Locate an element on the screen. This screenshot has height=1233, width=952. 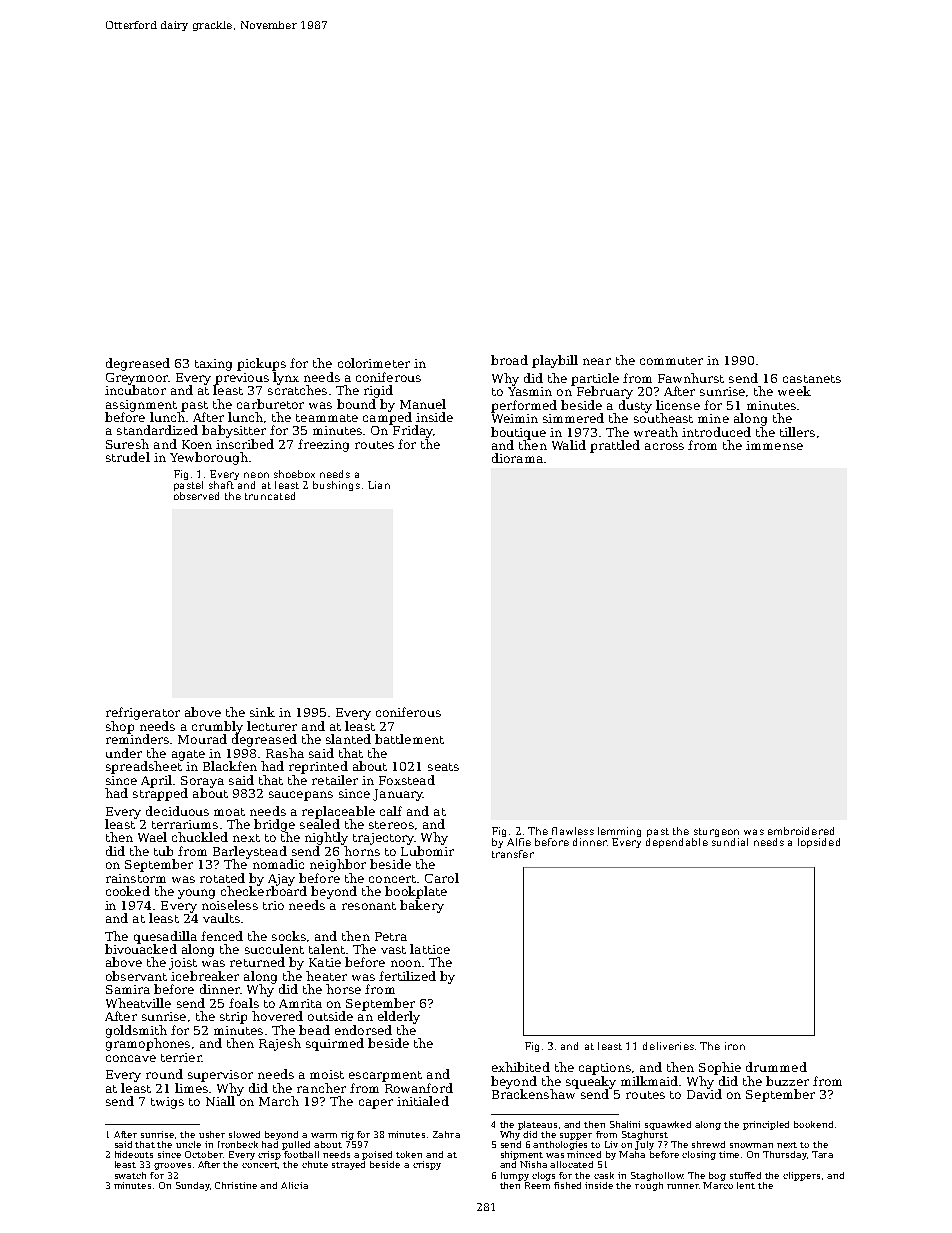
Manuel is located at coordinates (423, 404).
